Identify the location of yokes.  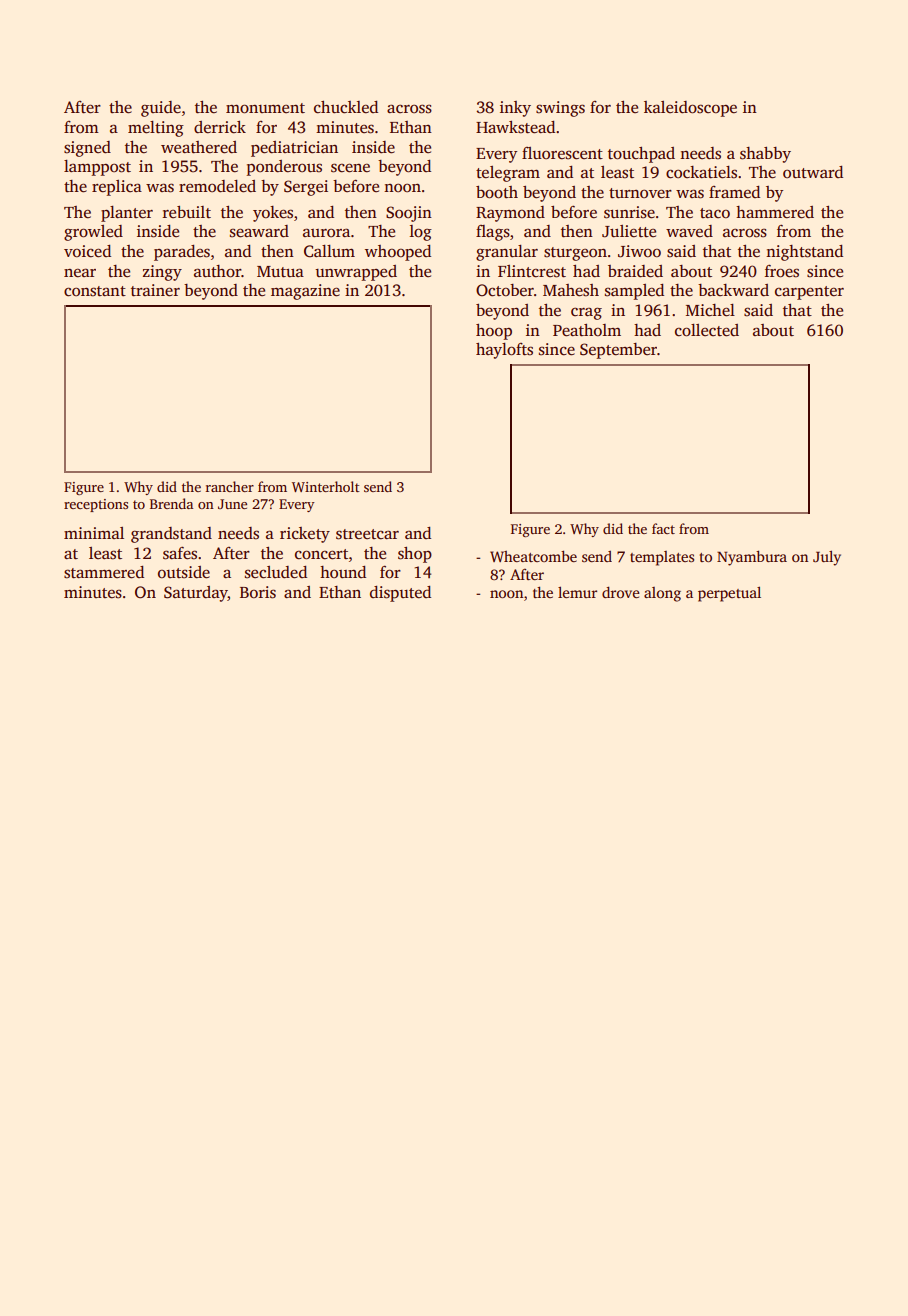
(273, 214).
